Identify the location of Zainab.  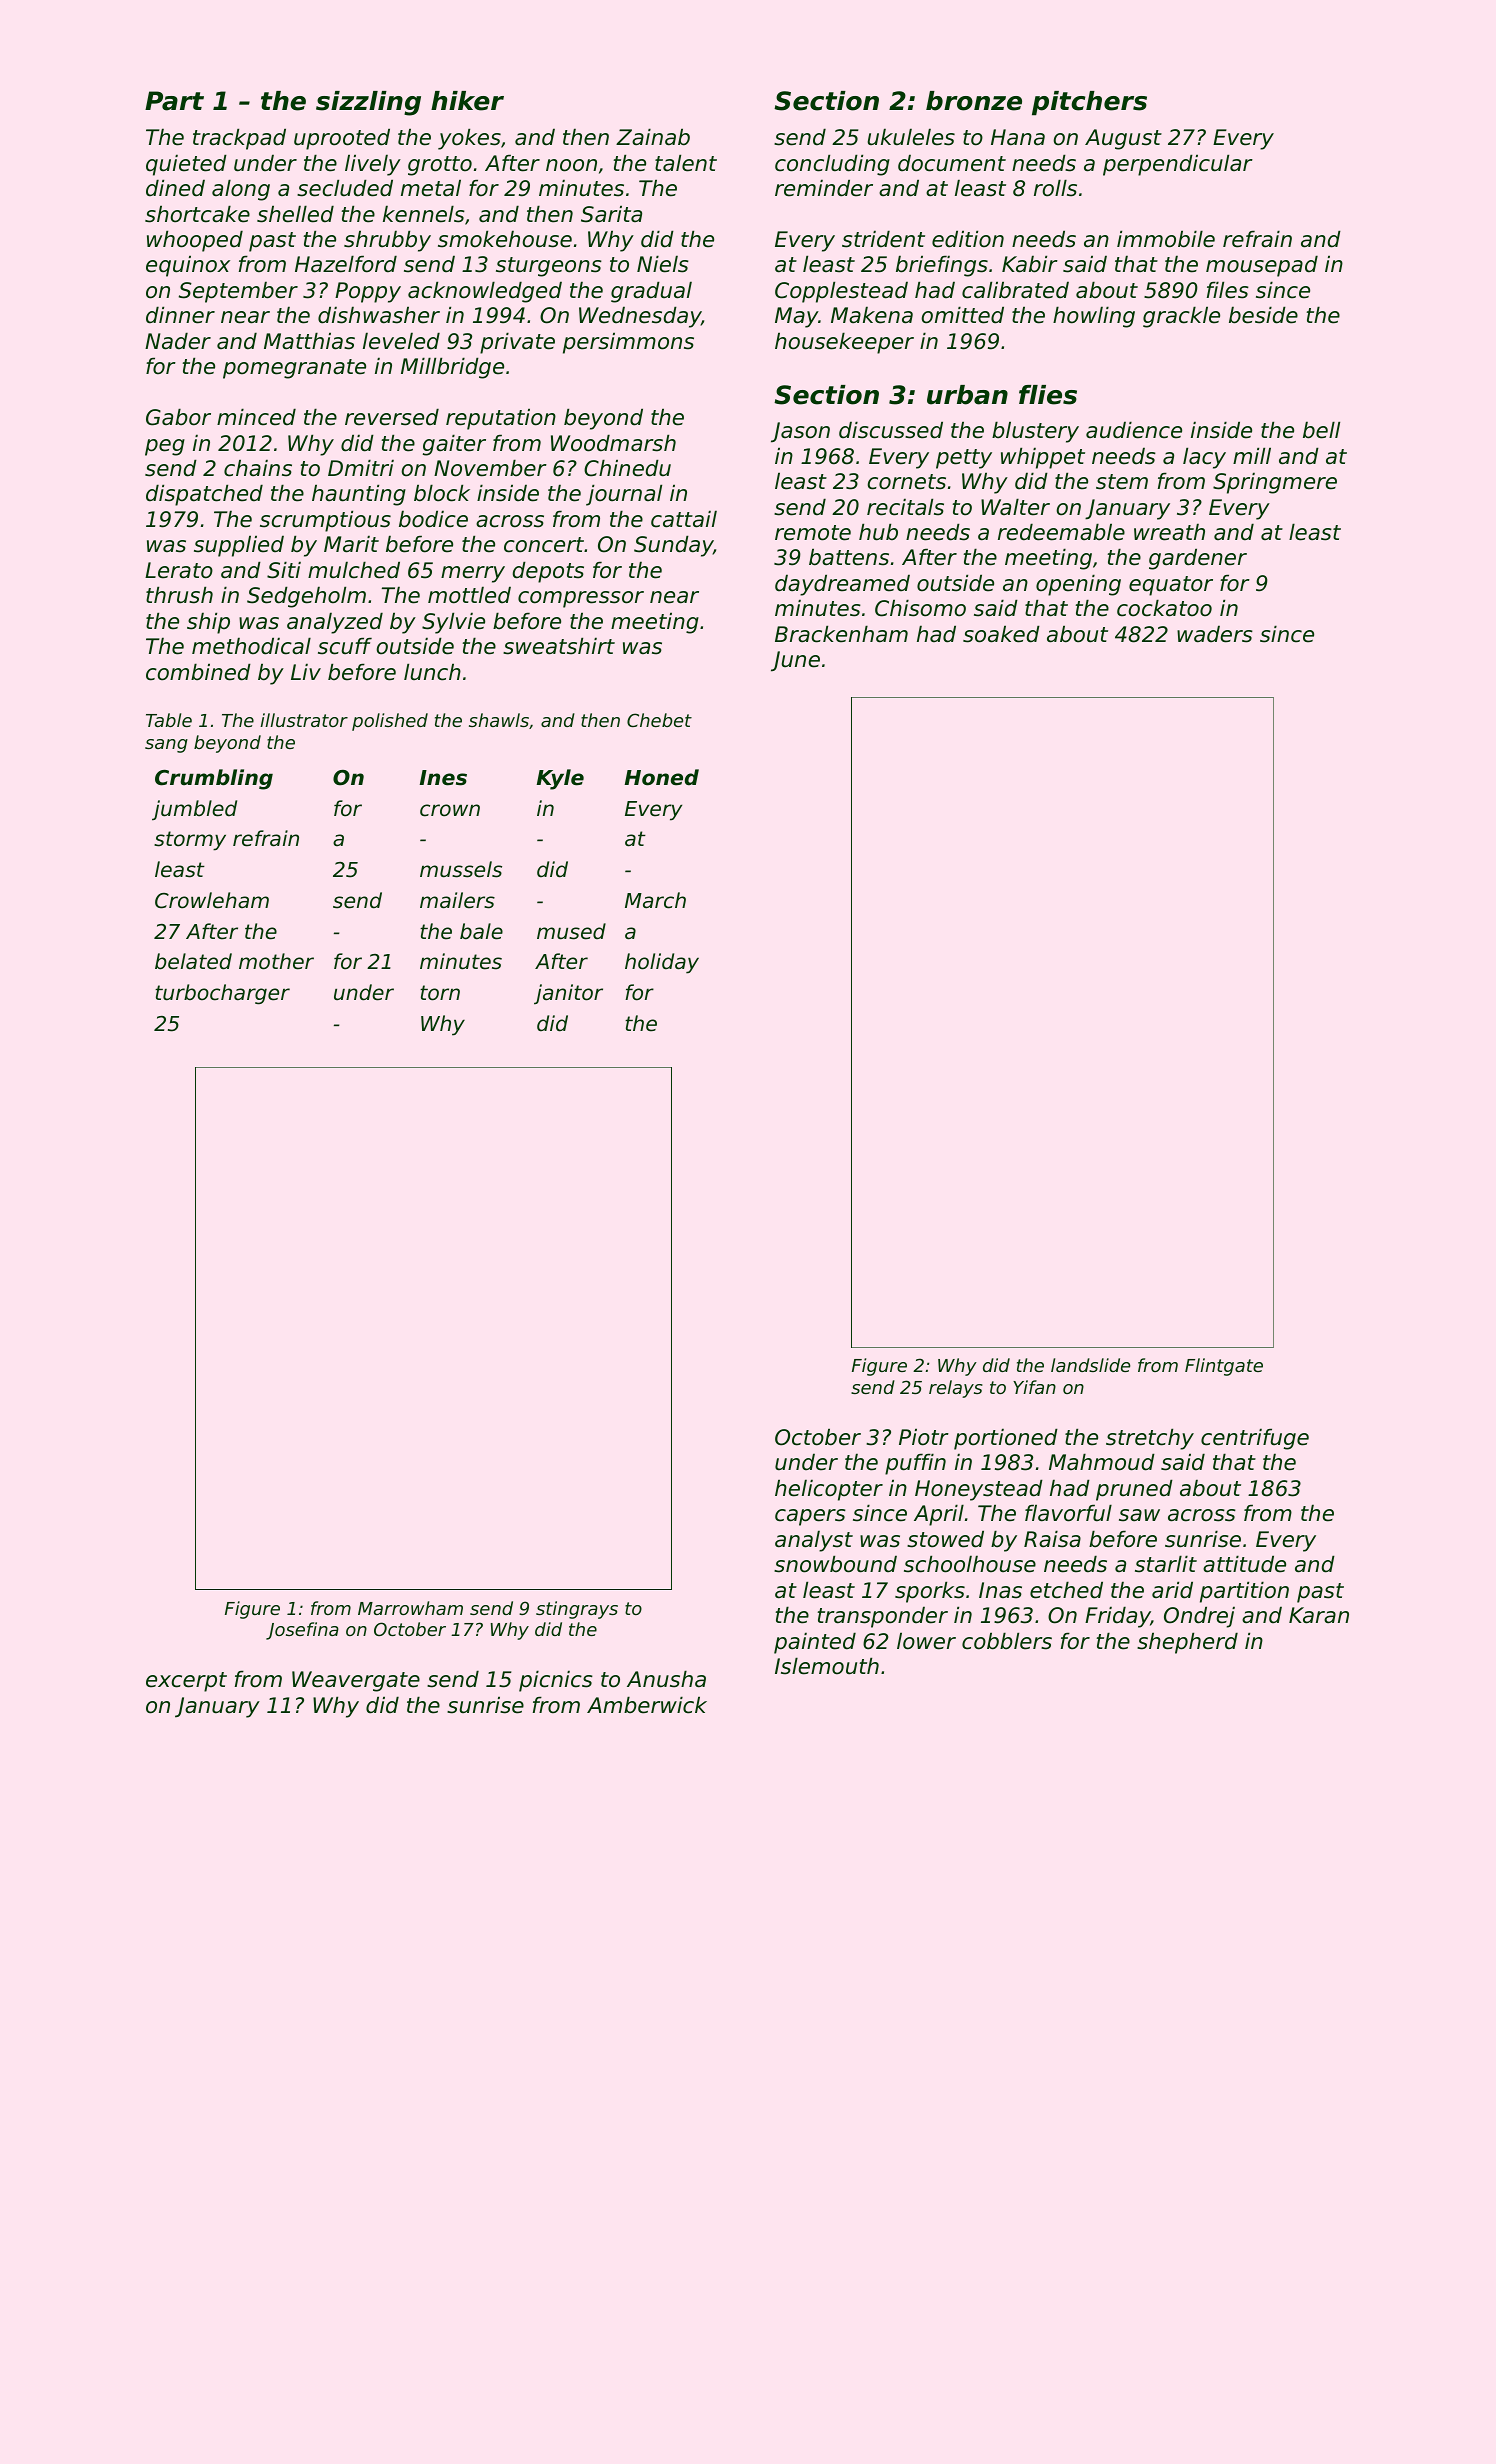
(653, 137).
